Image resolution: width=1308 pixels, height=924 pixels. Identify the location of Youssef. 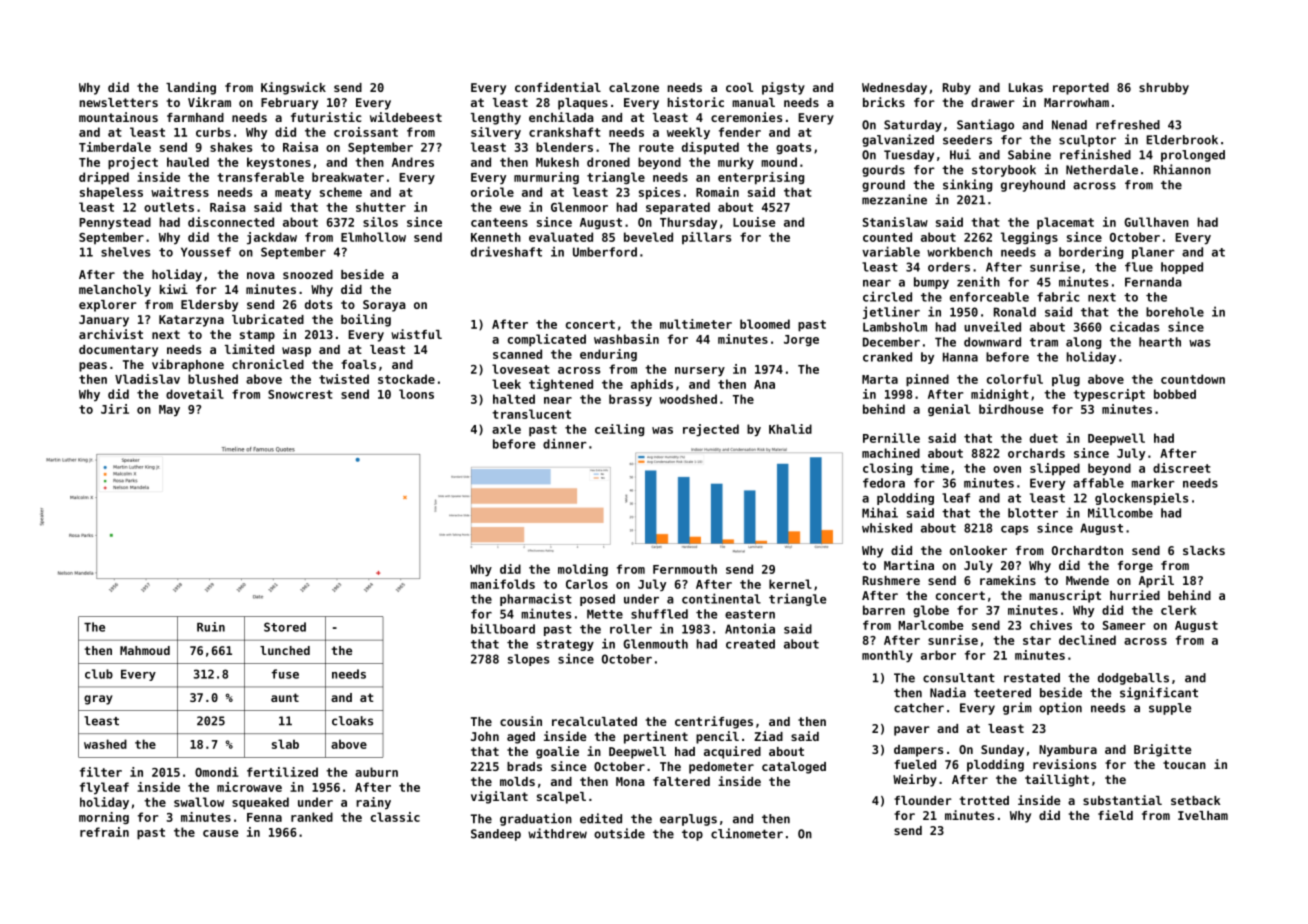
(206, 252).
